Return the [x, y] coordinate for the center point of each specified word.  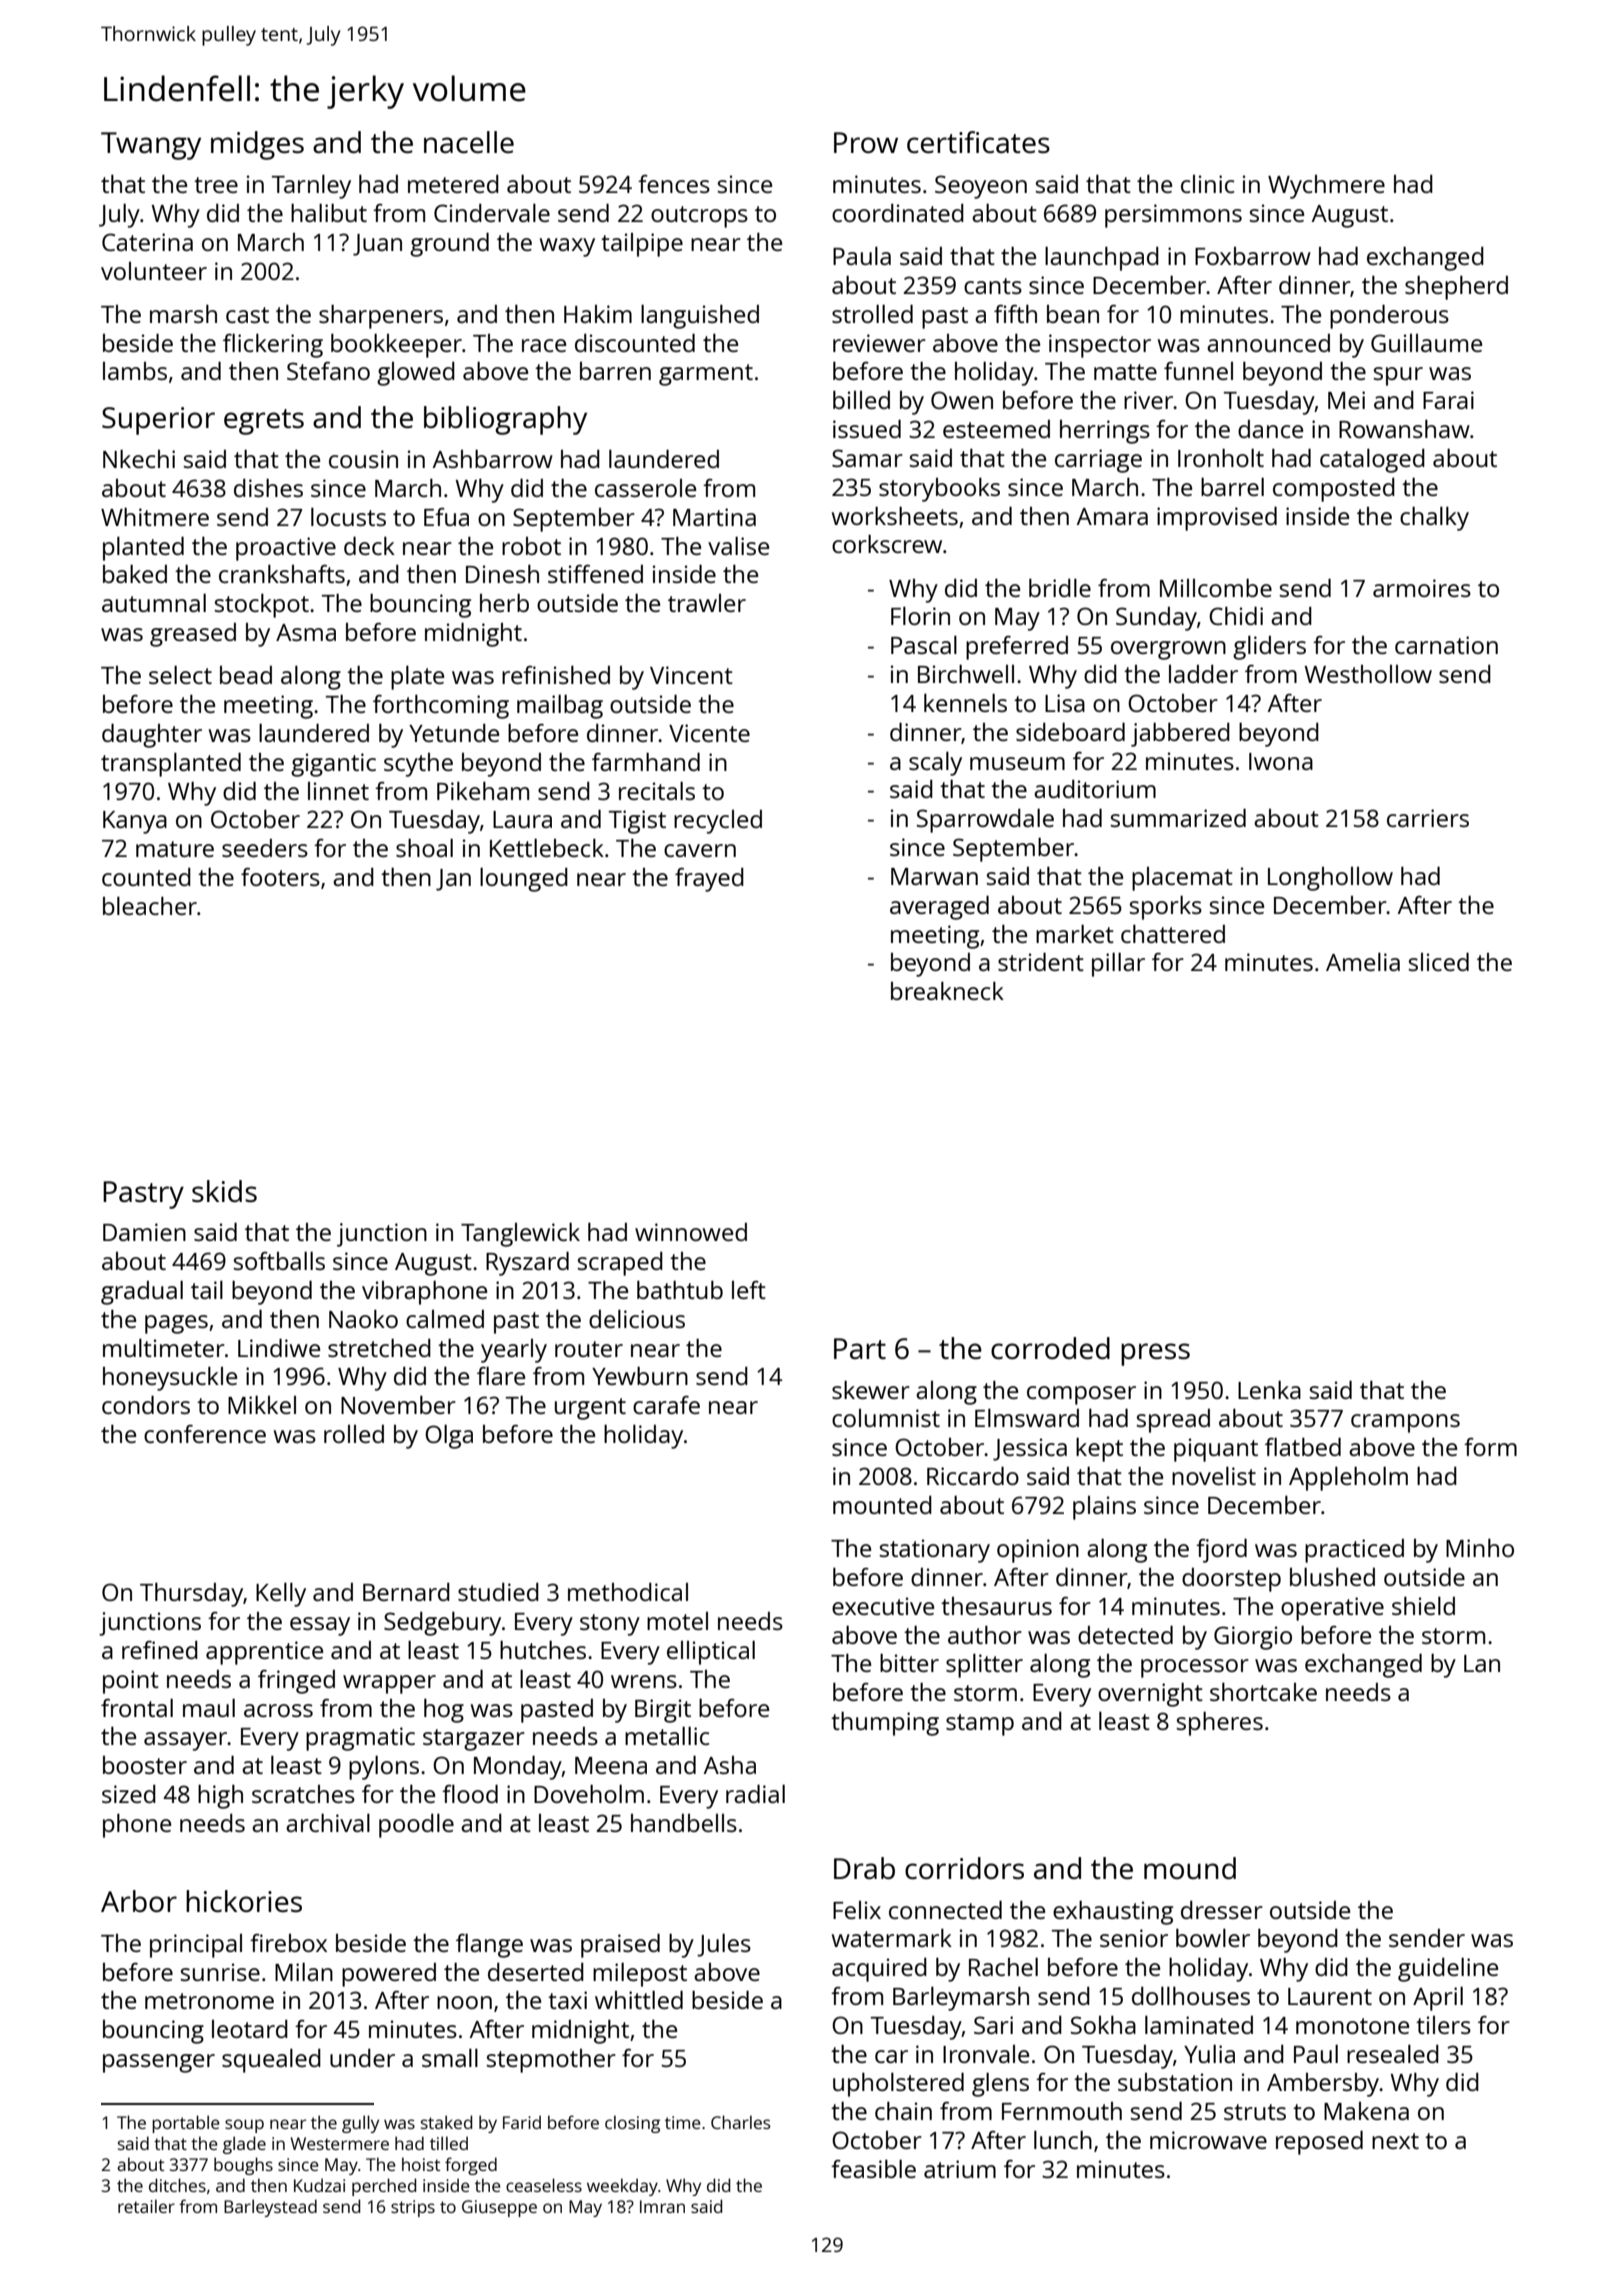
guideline [1448, 1969]
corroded [1050, 1348]
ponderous [1389, 316]
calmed [445, 1319]
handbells [684, 1823]
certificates [978, 142]
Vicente [709, 733]
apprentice [264, 1653]
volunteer [154, 271]
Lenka [1269, 1389]
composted [1334, 489]
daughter [152, 735]
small [450, 2057]
